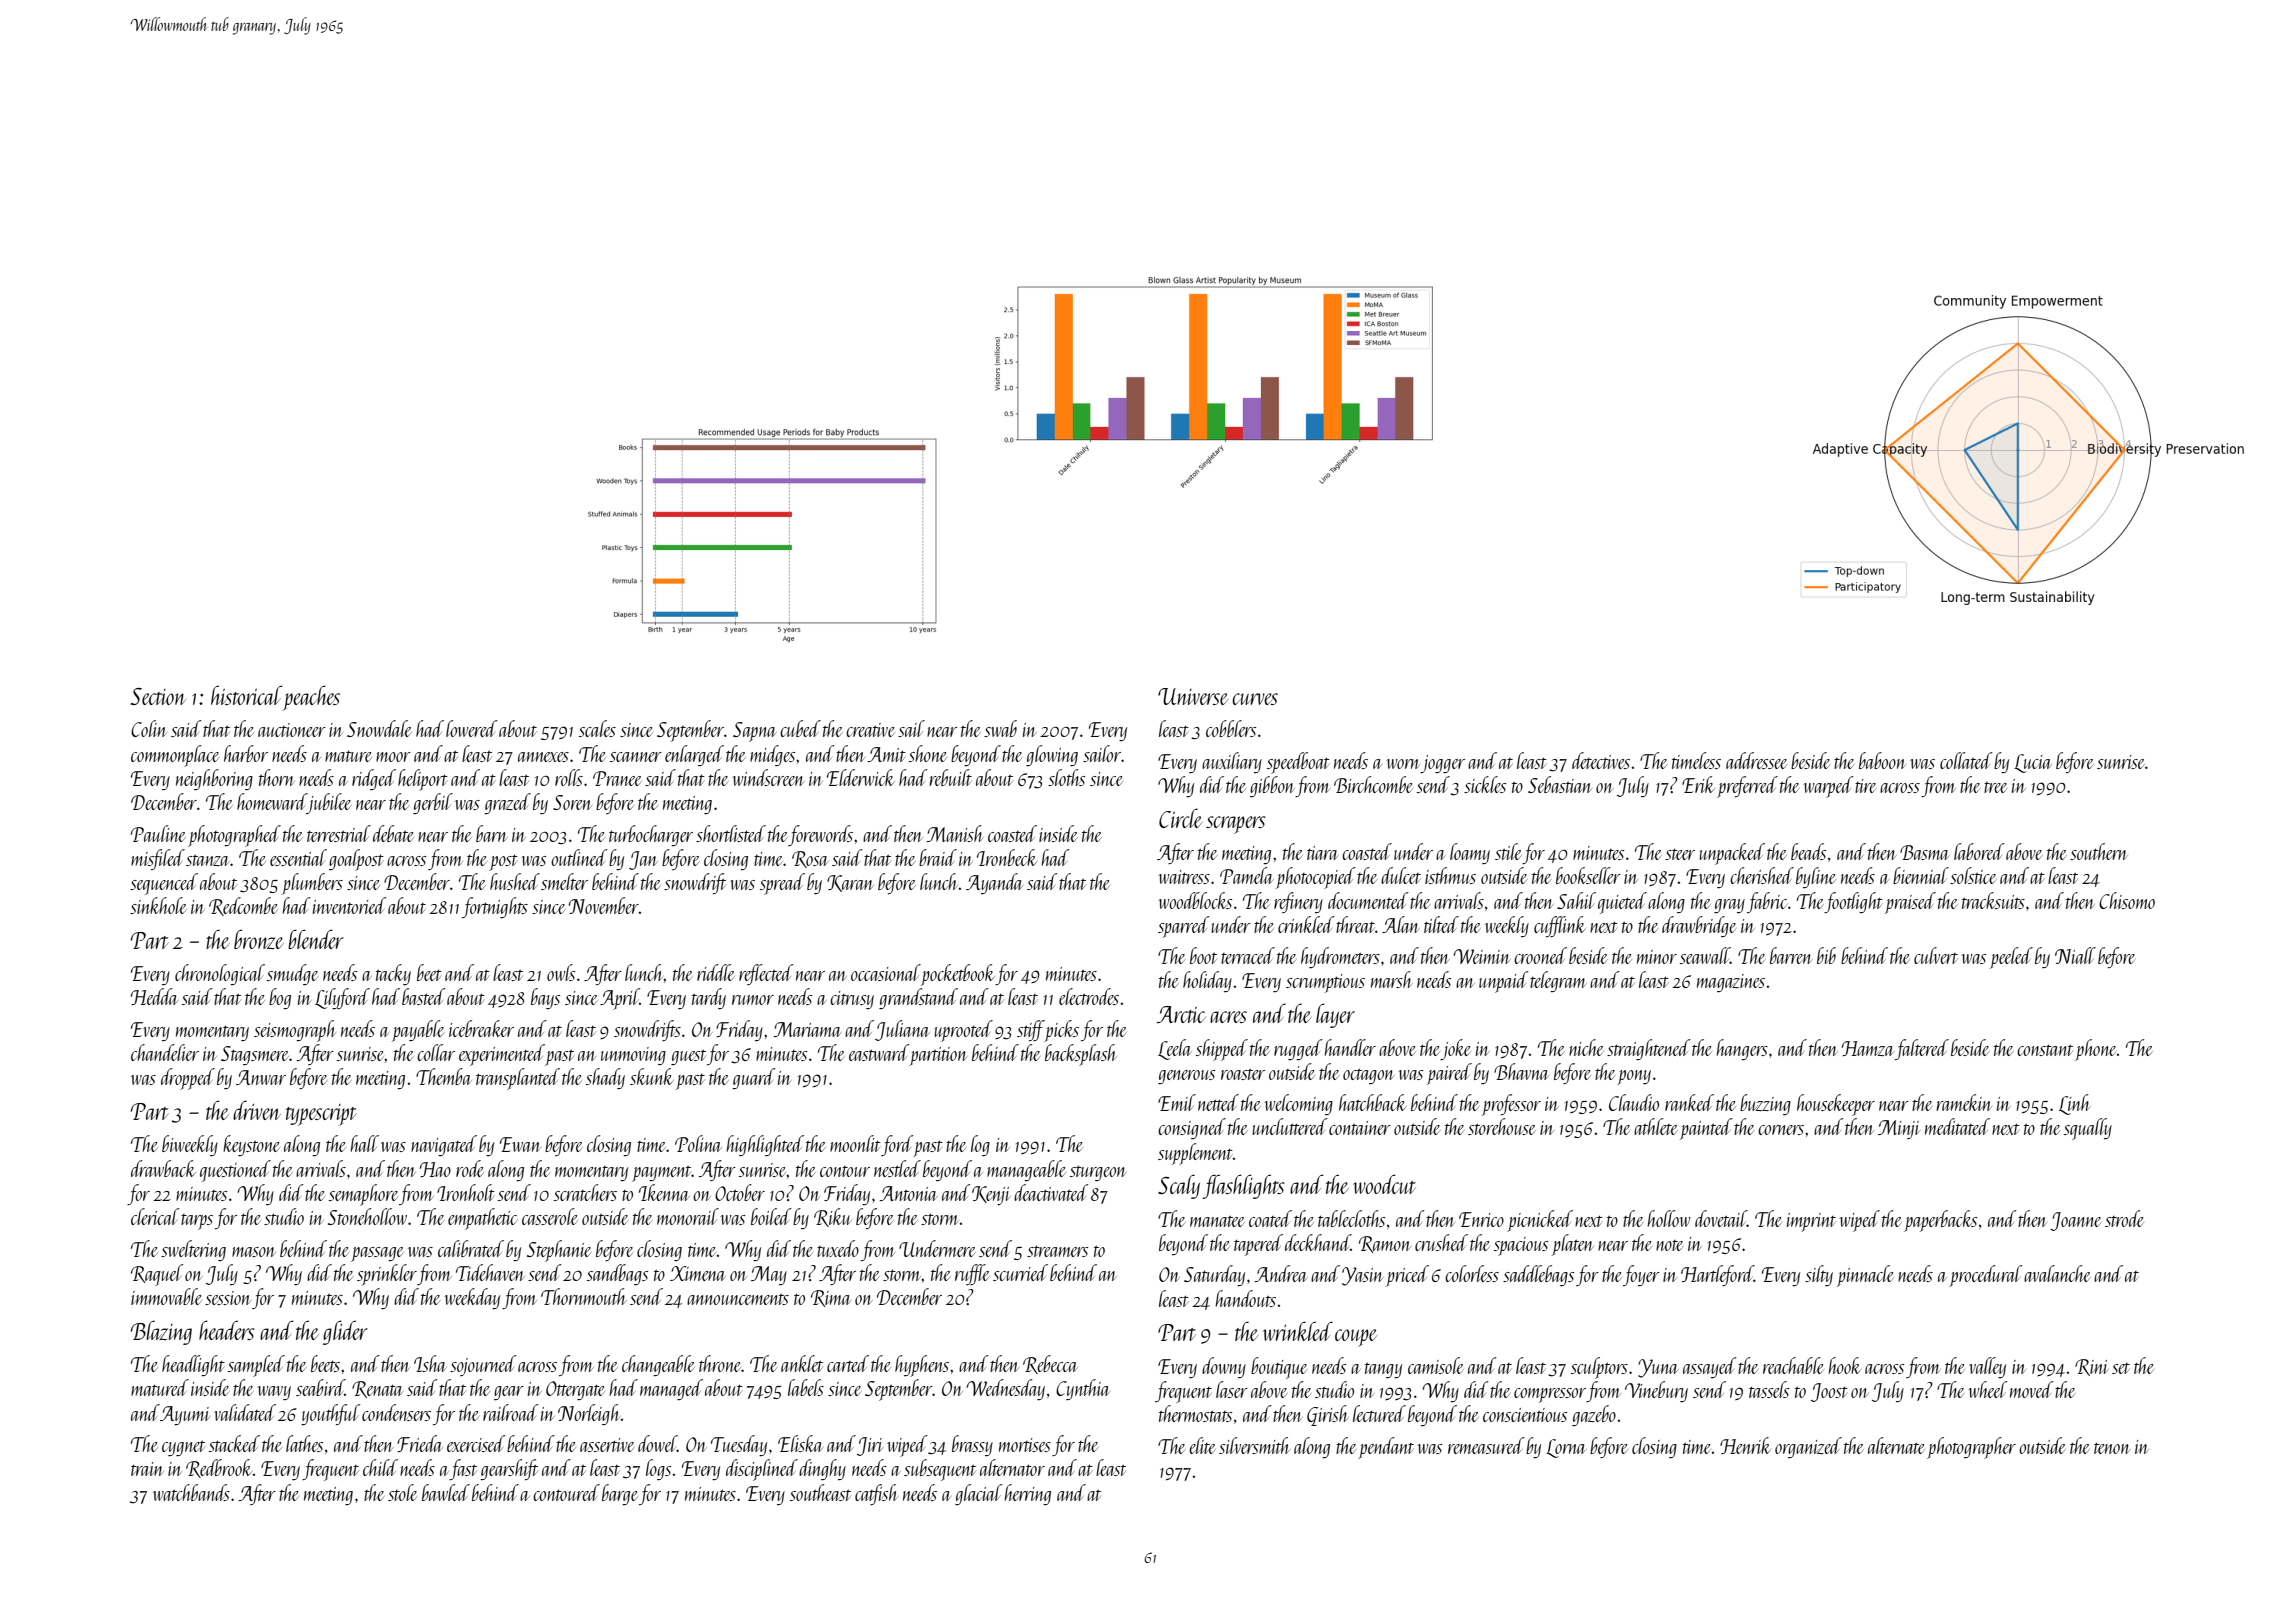  Describe the element at coordinates (228, 1298) in the screenshot. I see `session` at that location.
